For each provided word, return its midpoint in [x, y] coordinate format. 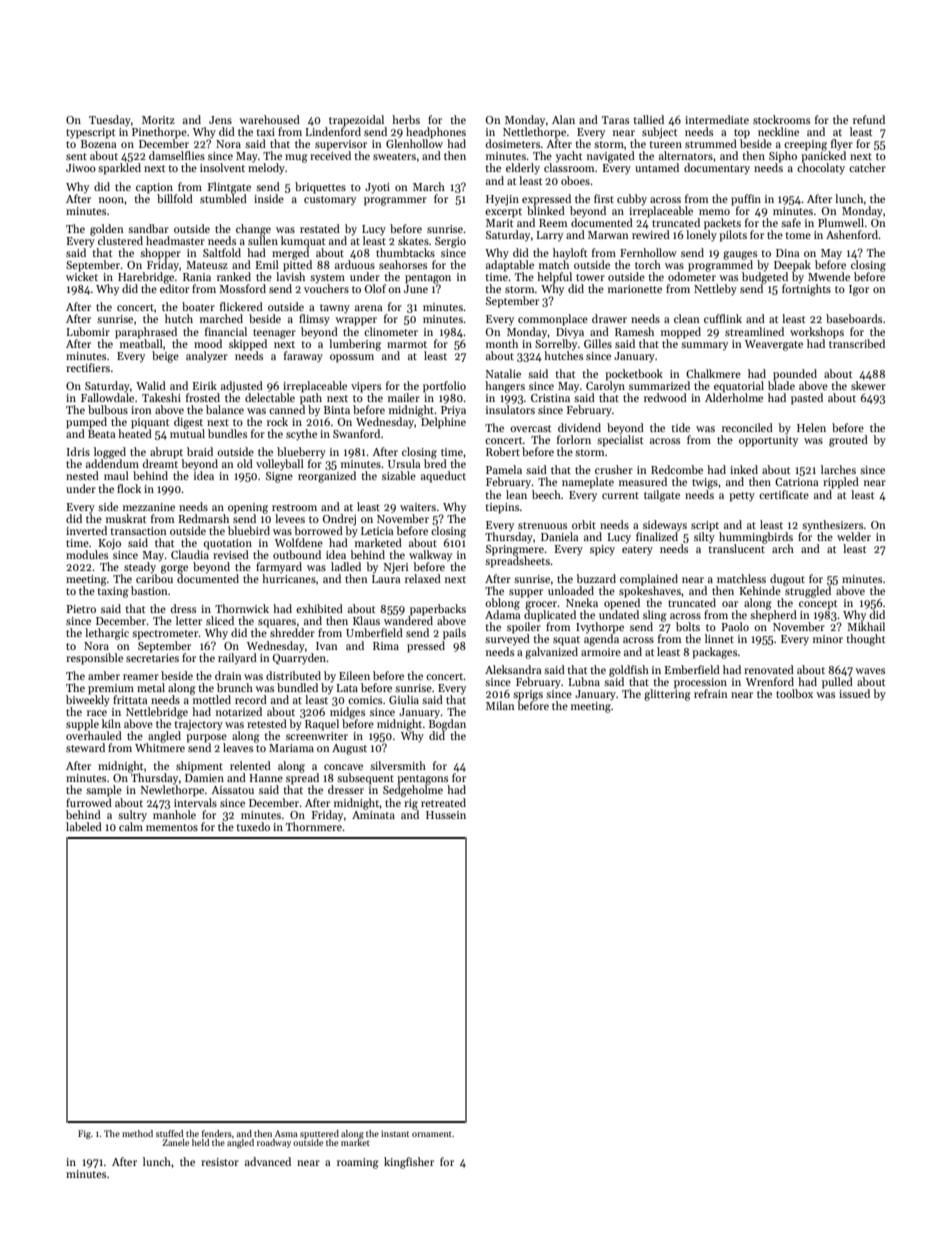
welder [854, 536]
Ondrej [339, 520]
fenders [217, 1133]
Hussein [446, 815]
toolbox [794, 693]
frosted [203, 397]
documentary [717, 169]
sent [76, 156]
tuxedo [253, 826]
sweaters [394, 156]
